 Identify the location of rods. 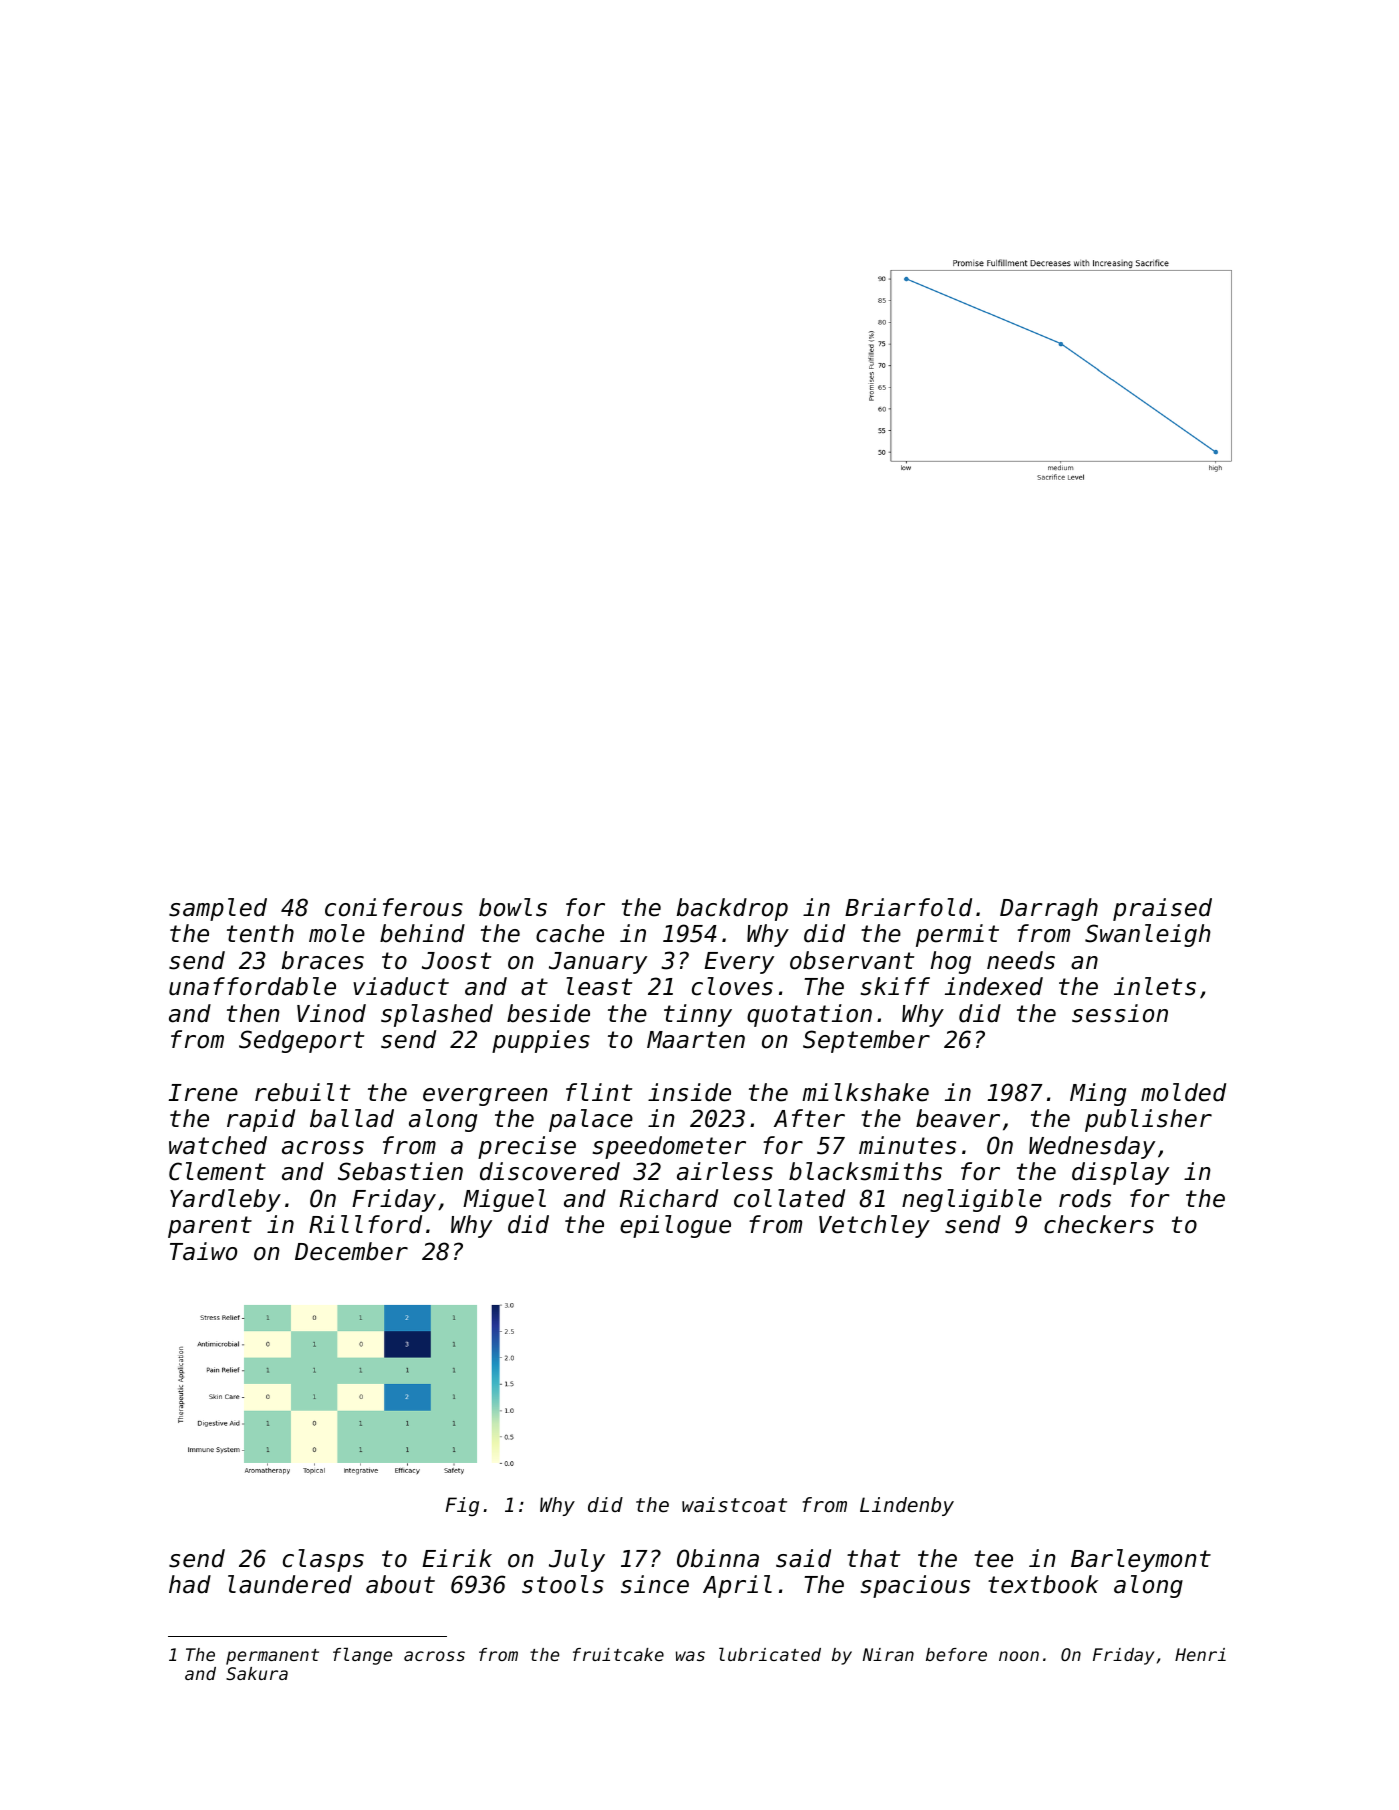
(1085, 1198).
